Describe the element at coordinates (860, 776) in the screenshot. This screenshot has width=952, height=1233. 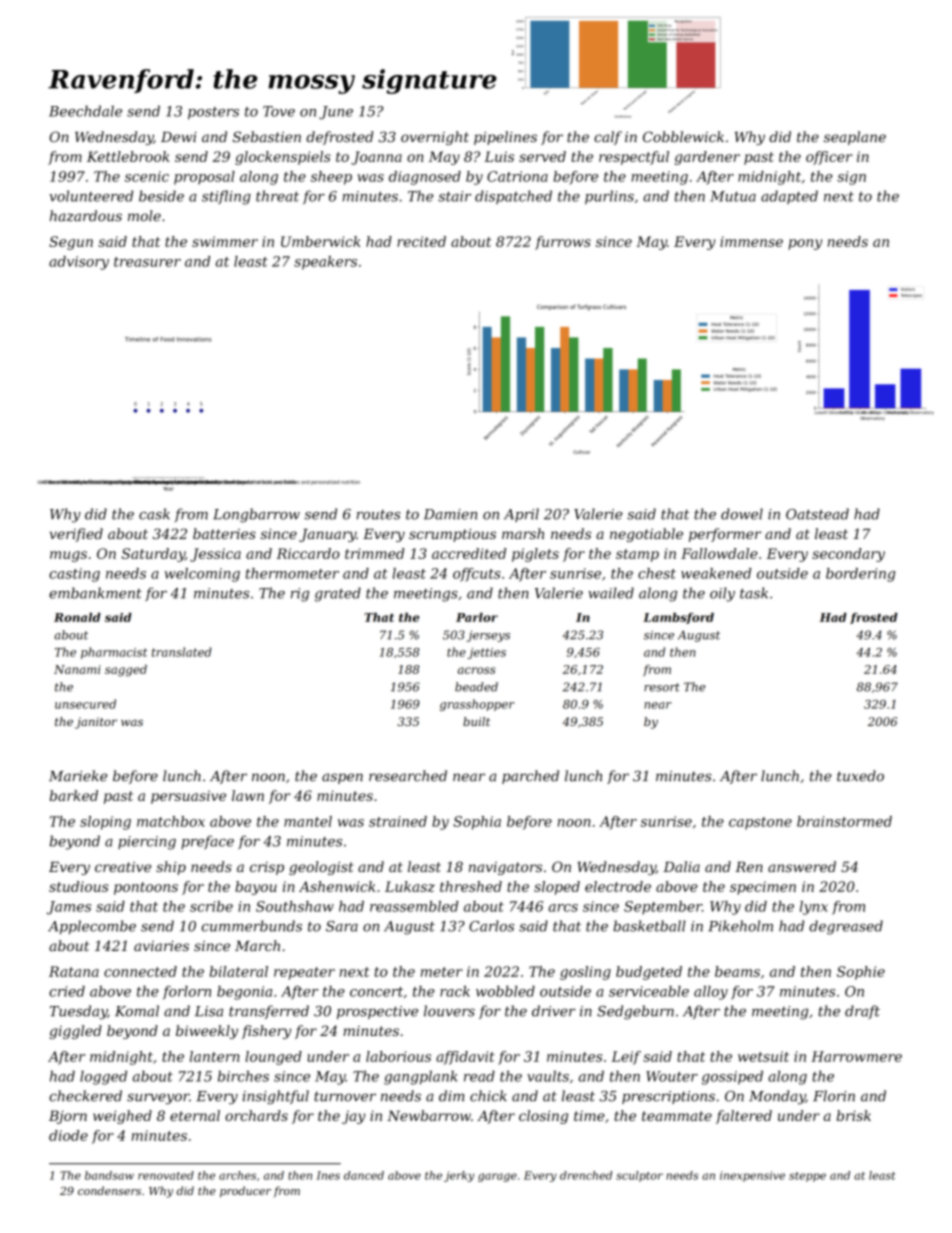
I see `tuxedo` at that location.
